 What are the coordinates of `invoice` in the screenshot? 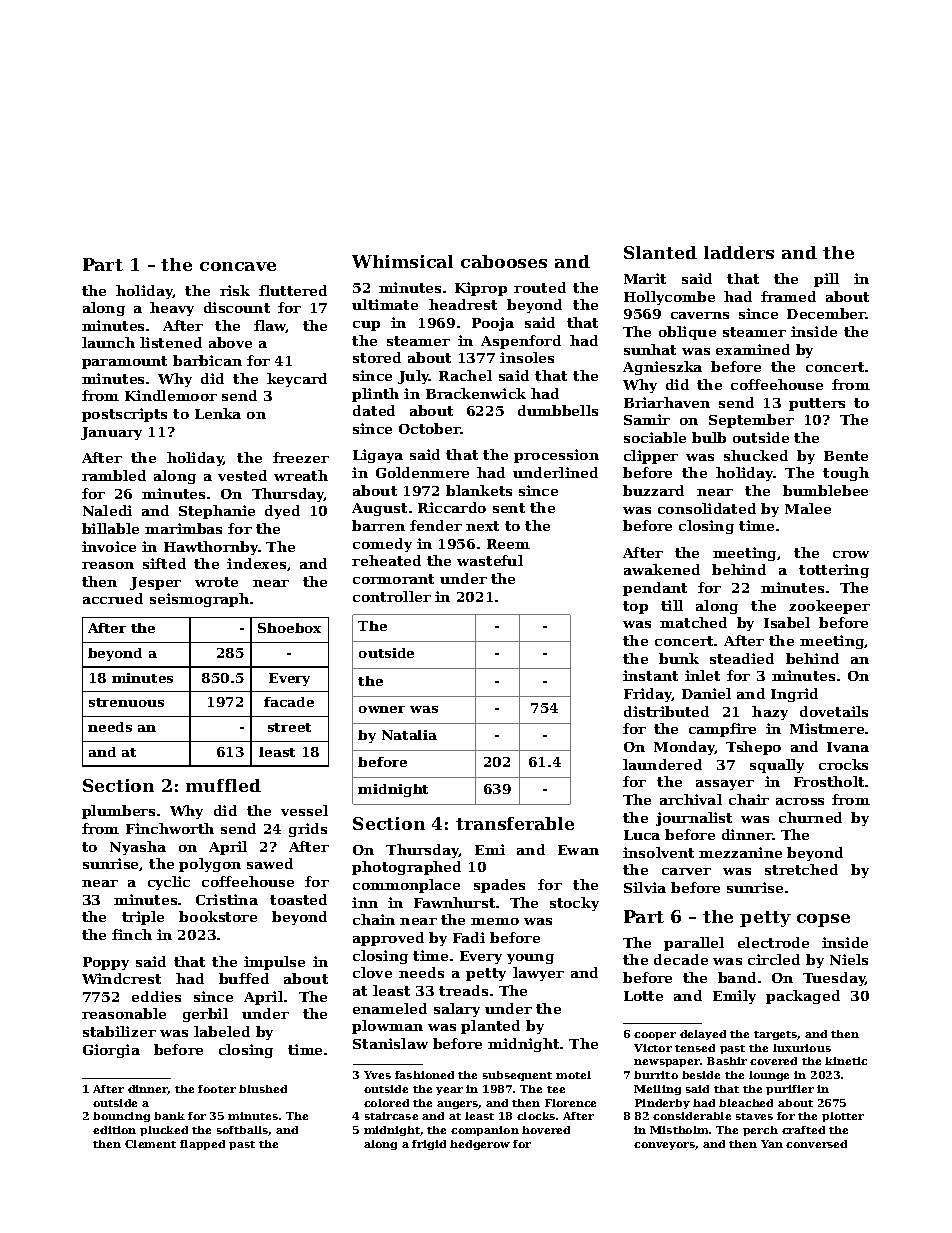 It's located at (109, 546).
